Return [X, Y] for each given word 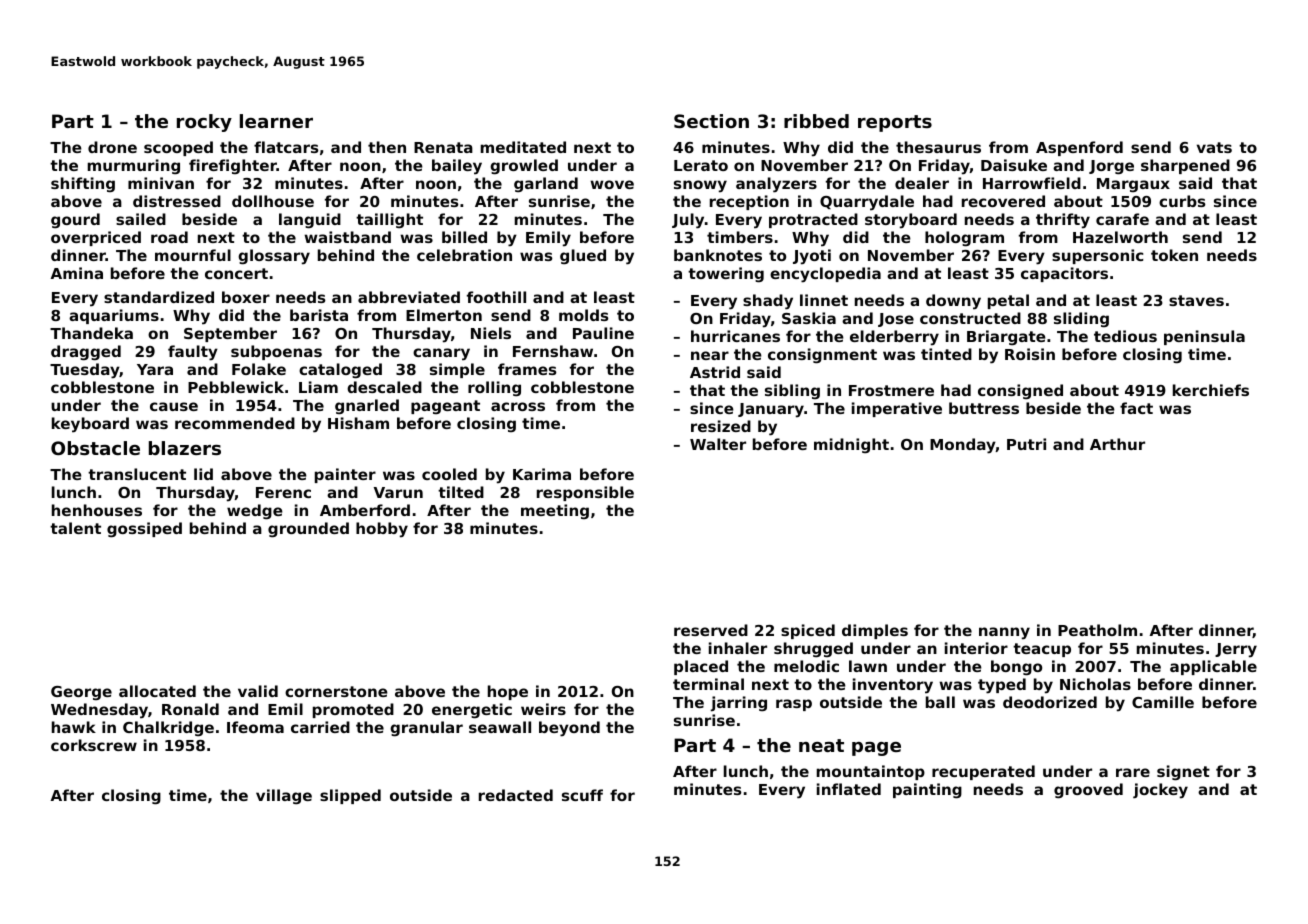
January [771, 410]
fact [1136, 408]
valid [258, 691]
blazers [185, 448]
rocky [204, 123]
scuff [582, 795]
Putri [1026, 444]
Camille [1163, 702]
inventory [893, 686]
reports [895, 123]
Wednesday [99, 711]
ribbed [816, 121]
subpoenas [276, 352]
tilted [461, 492]
